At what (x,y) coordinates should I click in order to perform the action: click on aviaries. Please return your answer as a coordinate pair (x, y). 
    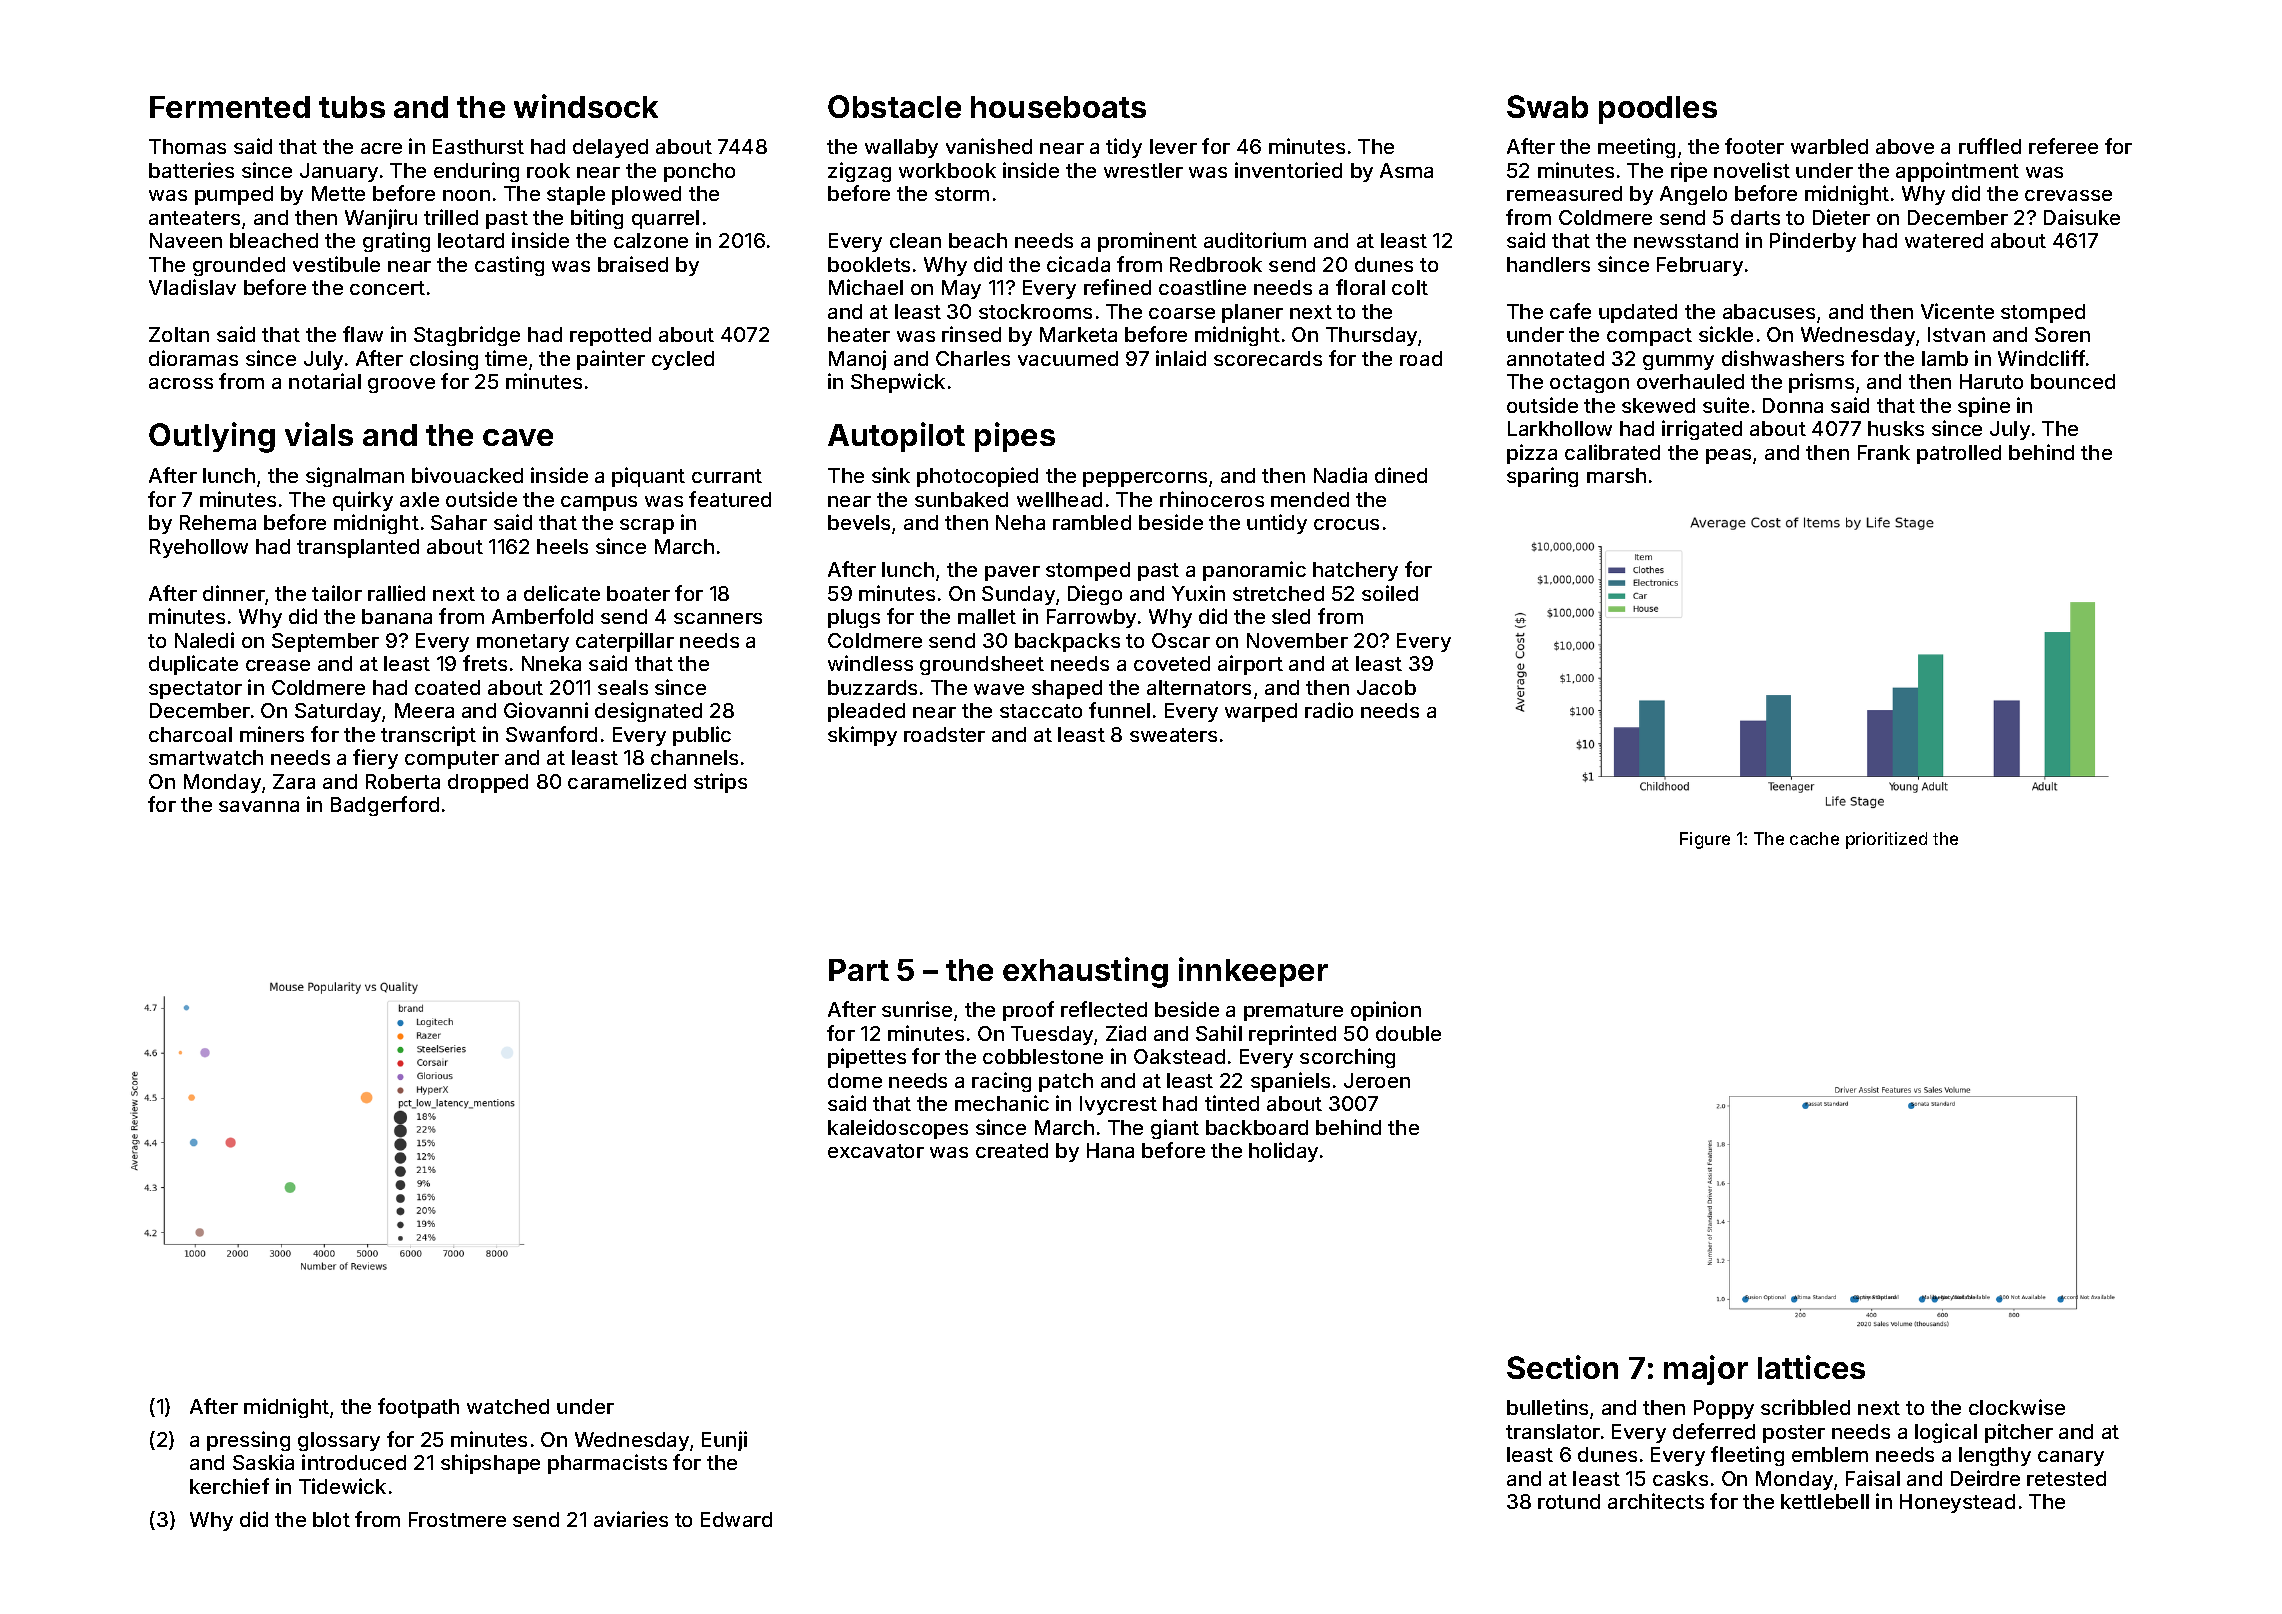
    Looking at the image, I should click on (631, 1519).
